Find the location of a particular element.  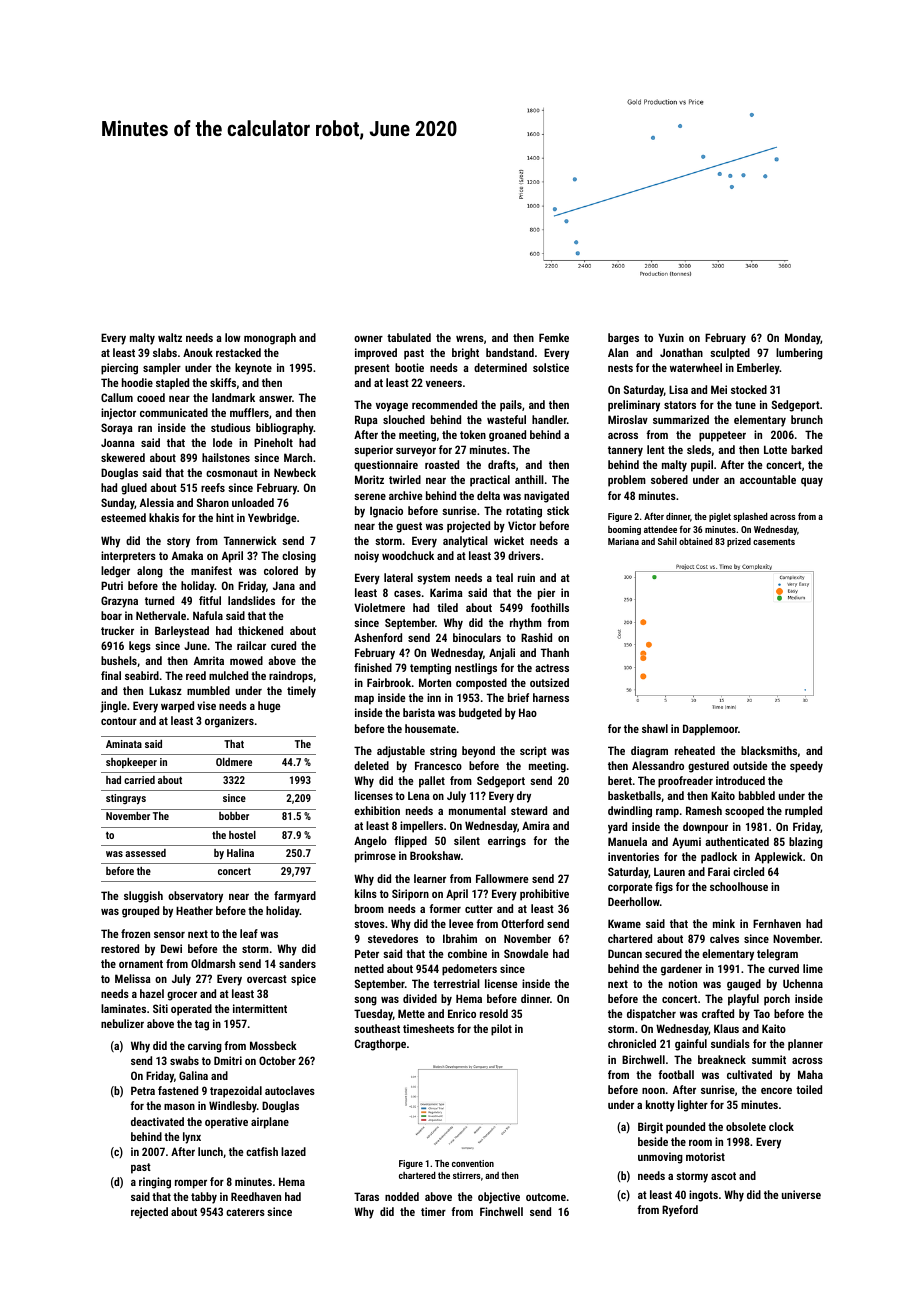

blazing is located at coordinates (806, 843).
